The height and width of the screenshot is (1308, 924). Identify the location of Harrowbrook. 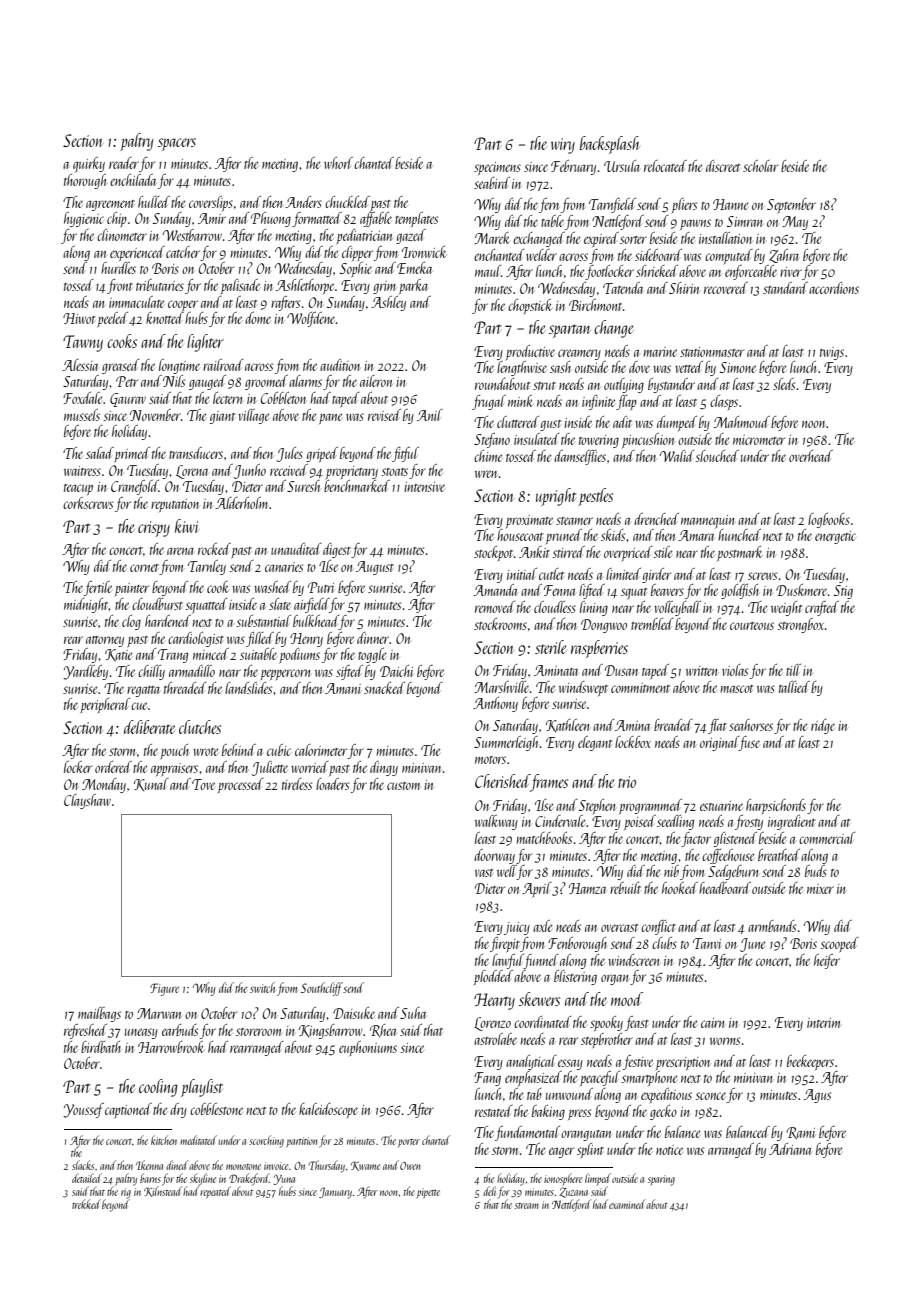
(171, 1047).
